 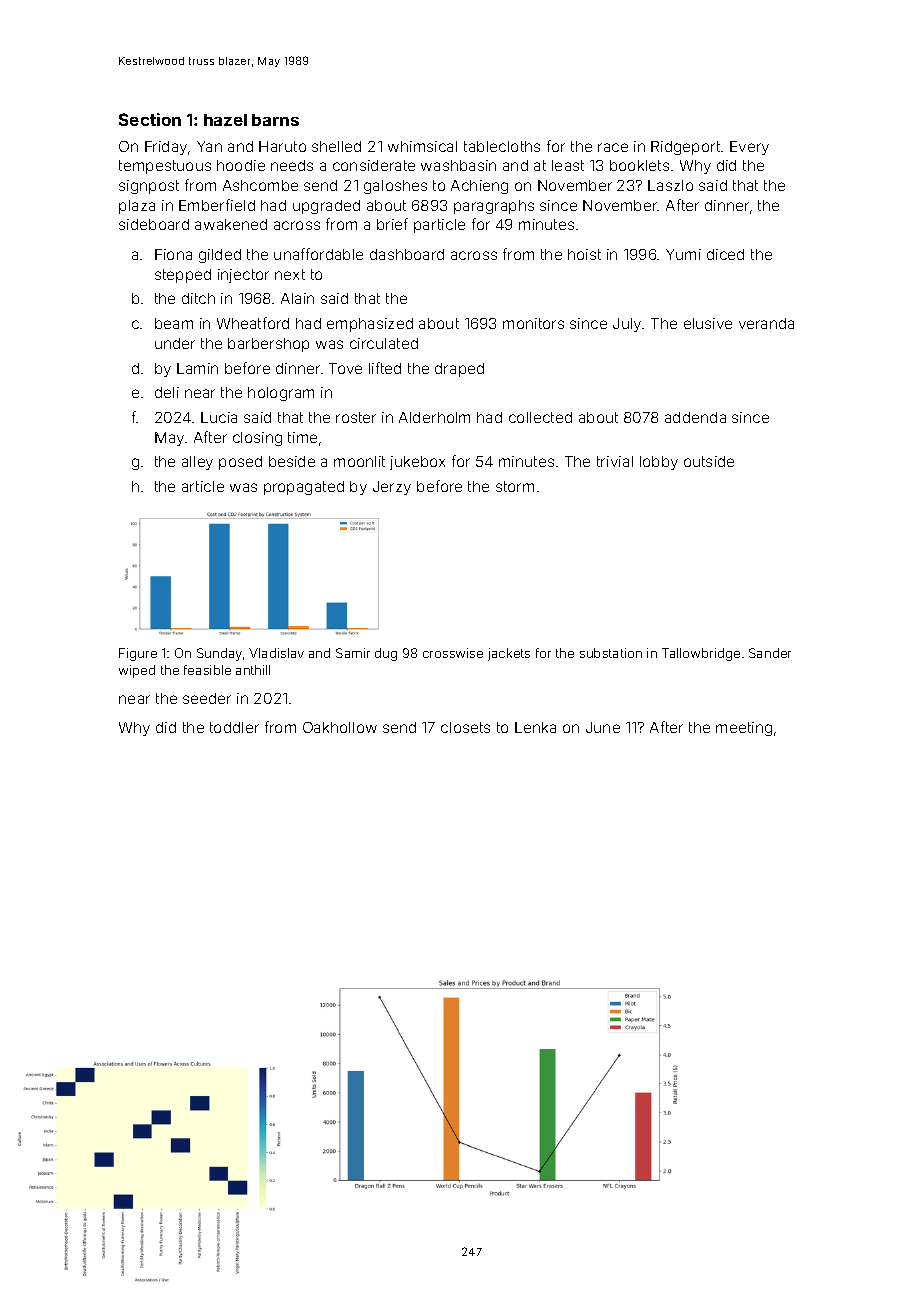 I want to click on barns, so click(x=275, y=120).
